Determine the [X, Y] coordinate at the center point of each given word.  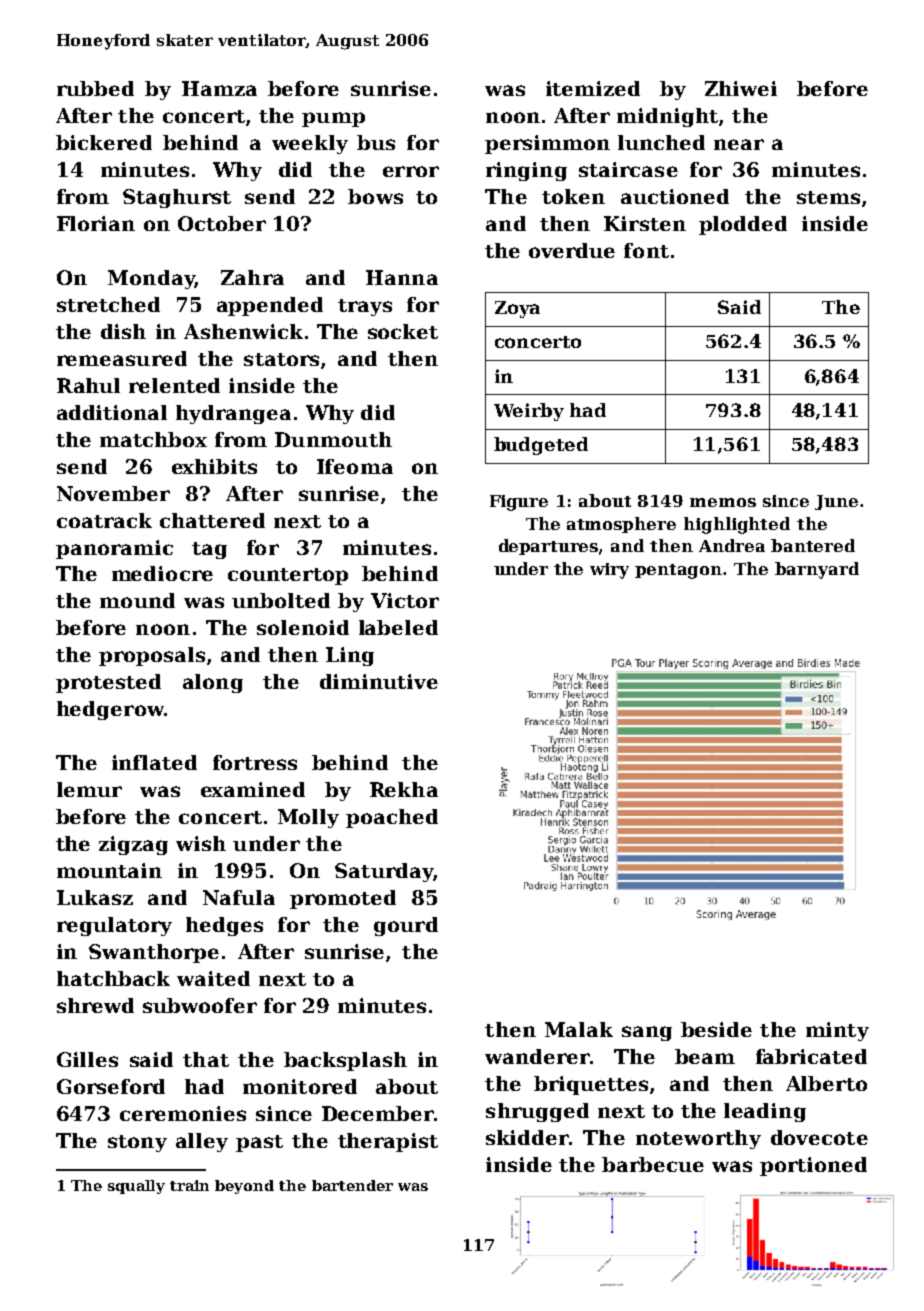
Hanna [402, 277]
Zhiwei [741, 88]
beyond [244, 1187]
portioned [813, 1166]
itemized [593, 88]
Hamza [219, 88]
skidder [527, 1137]
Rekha [404, 789]
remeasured [122, 358]
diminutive [379, 681]
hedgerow [110, 710]
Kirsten [645, 223]
